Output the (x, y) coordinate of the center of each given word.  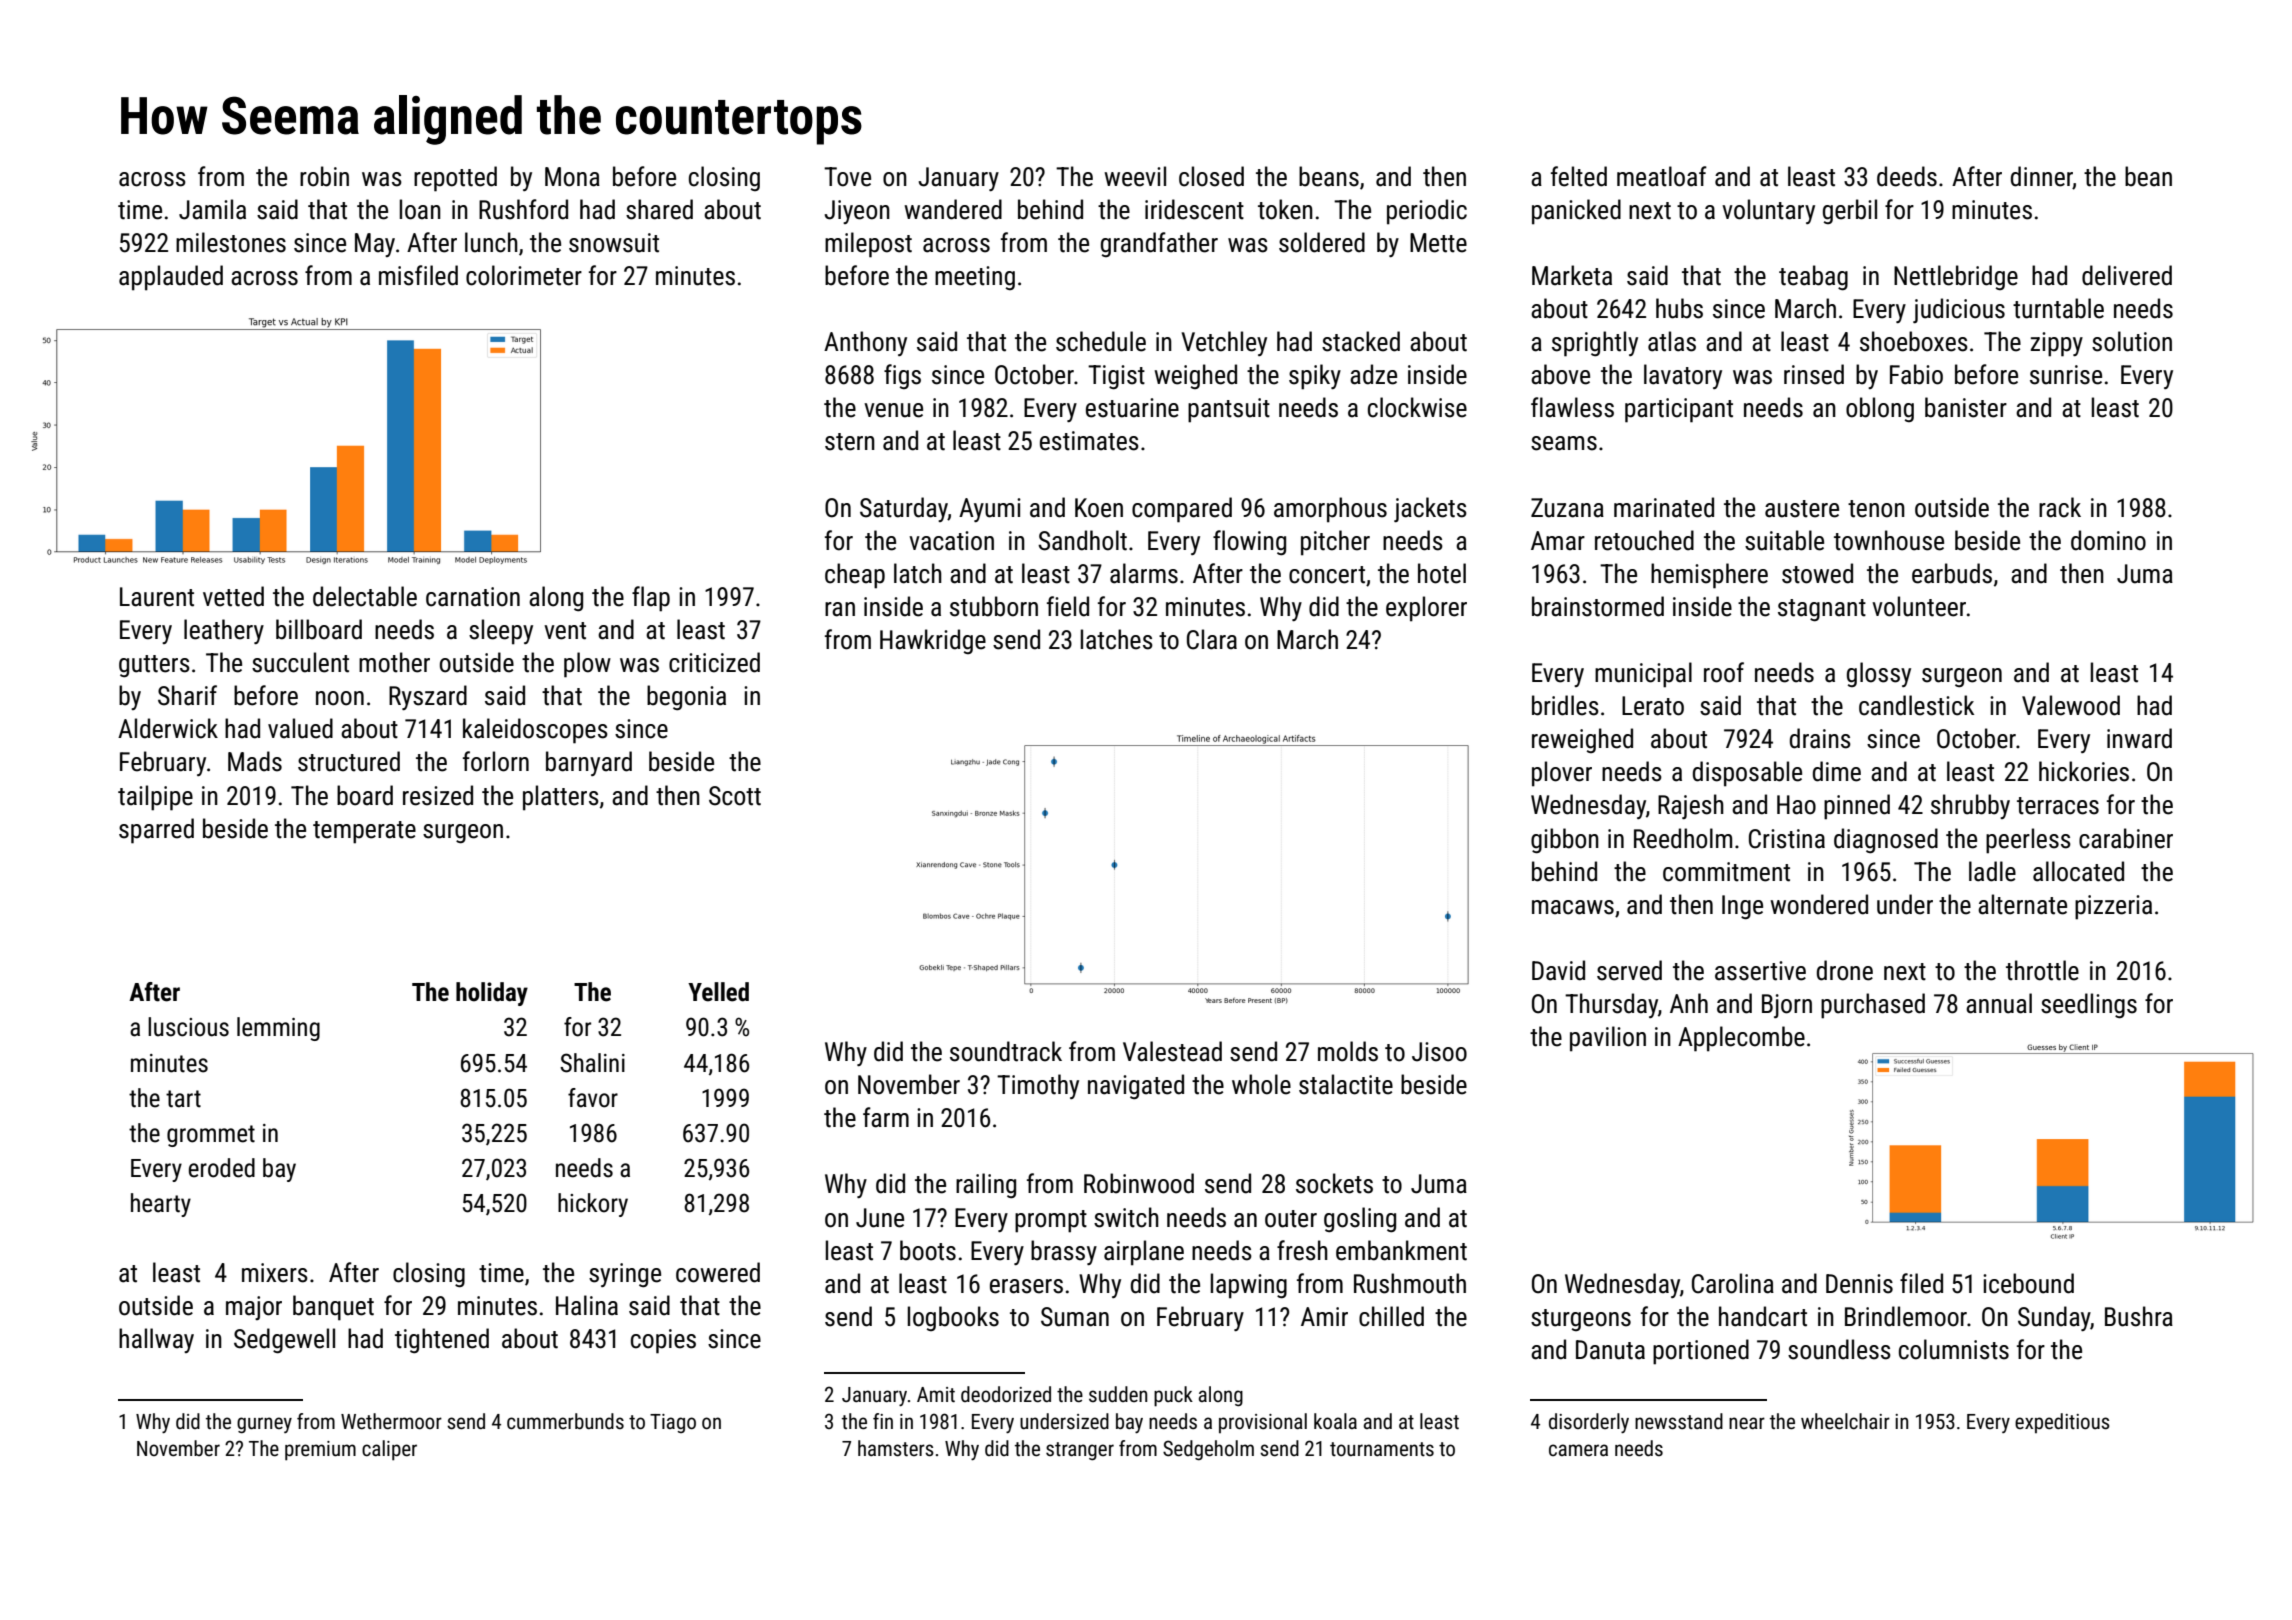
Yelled (718, 992)
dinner (2042, 176)
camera (1578, 1450)
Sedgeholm (1208, 1450)
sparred (156, 831)
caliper (389, 1450)
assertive (1760, 971)
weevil (1135, 176)
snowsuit (614, 243)
